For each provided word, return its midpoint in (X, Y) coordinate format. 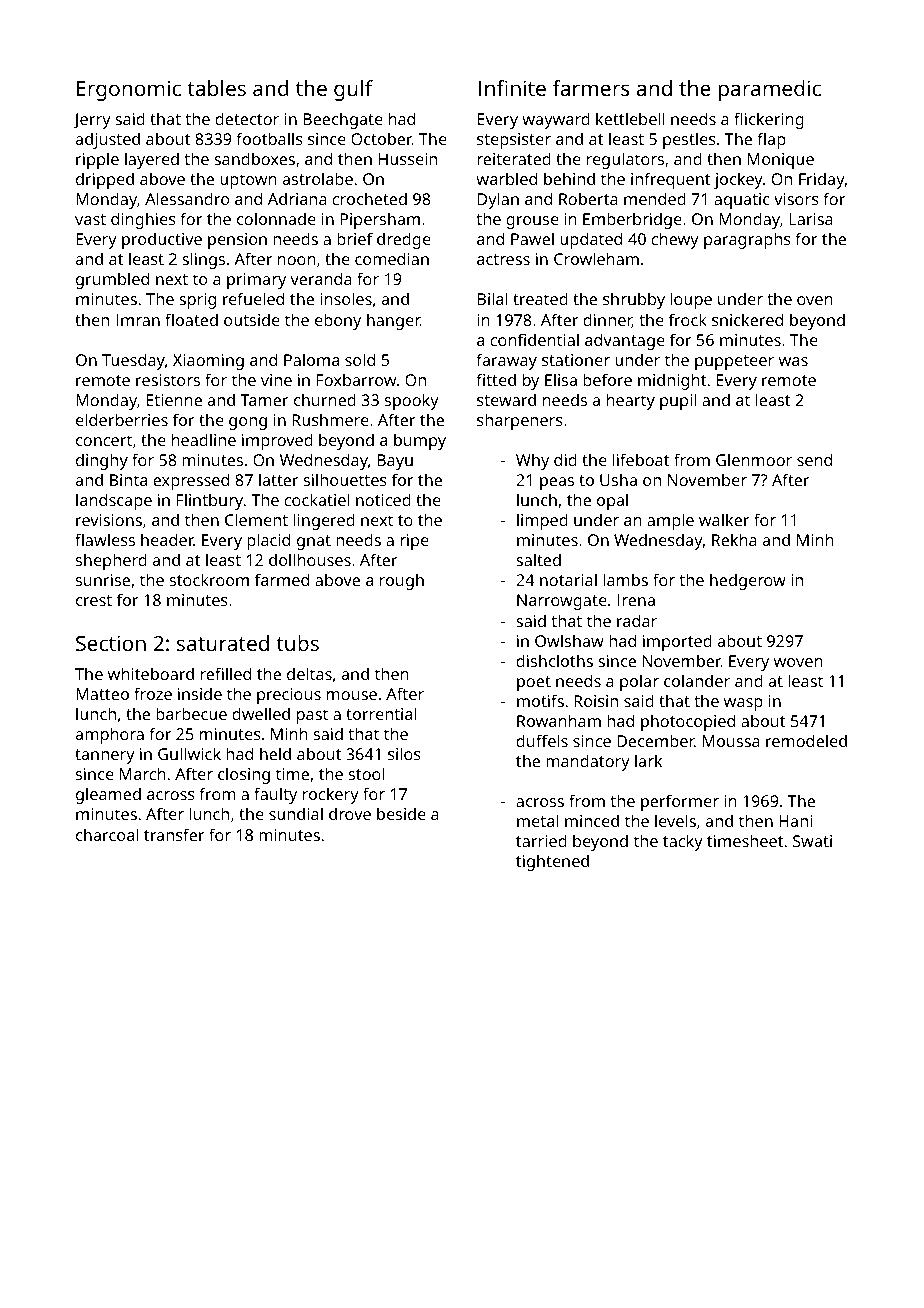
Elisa (561, 379)
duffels (542, 740)
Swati (812, 841)
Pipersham (380, 220)
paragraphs (747, 240)
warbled (506, 178)
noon (297, 260)
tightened (552, 862)
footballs (270, 138)
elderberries (122, 419)
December (655, 740)
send (814, 459)
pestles (689, 140)
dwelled (261, 713)
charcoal (107, 834)
